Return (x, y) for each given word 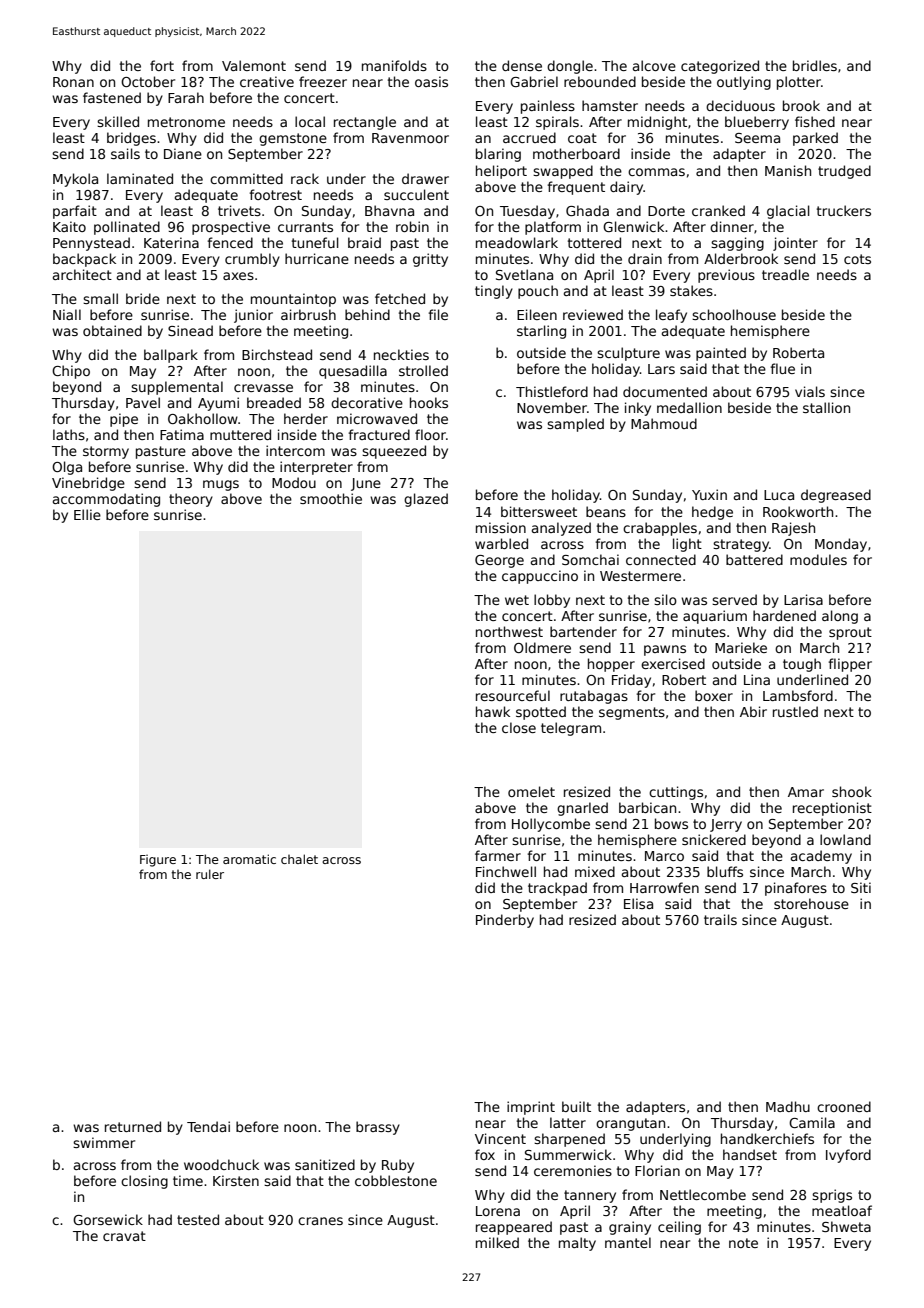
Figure (158, 861)
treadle (785, 274)
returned (133, 1126)
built (576, 1106)
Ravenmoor (410, 138)
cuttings (676, 793)
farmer (498, 855)
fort (162, 65)
